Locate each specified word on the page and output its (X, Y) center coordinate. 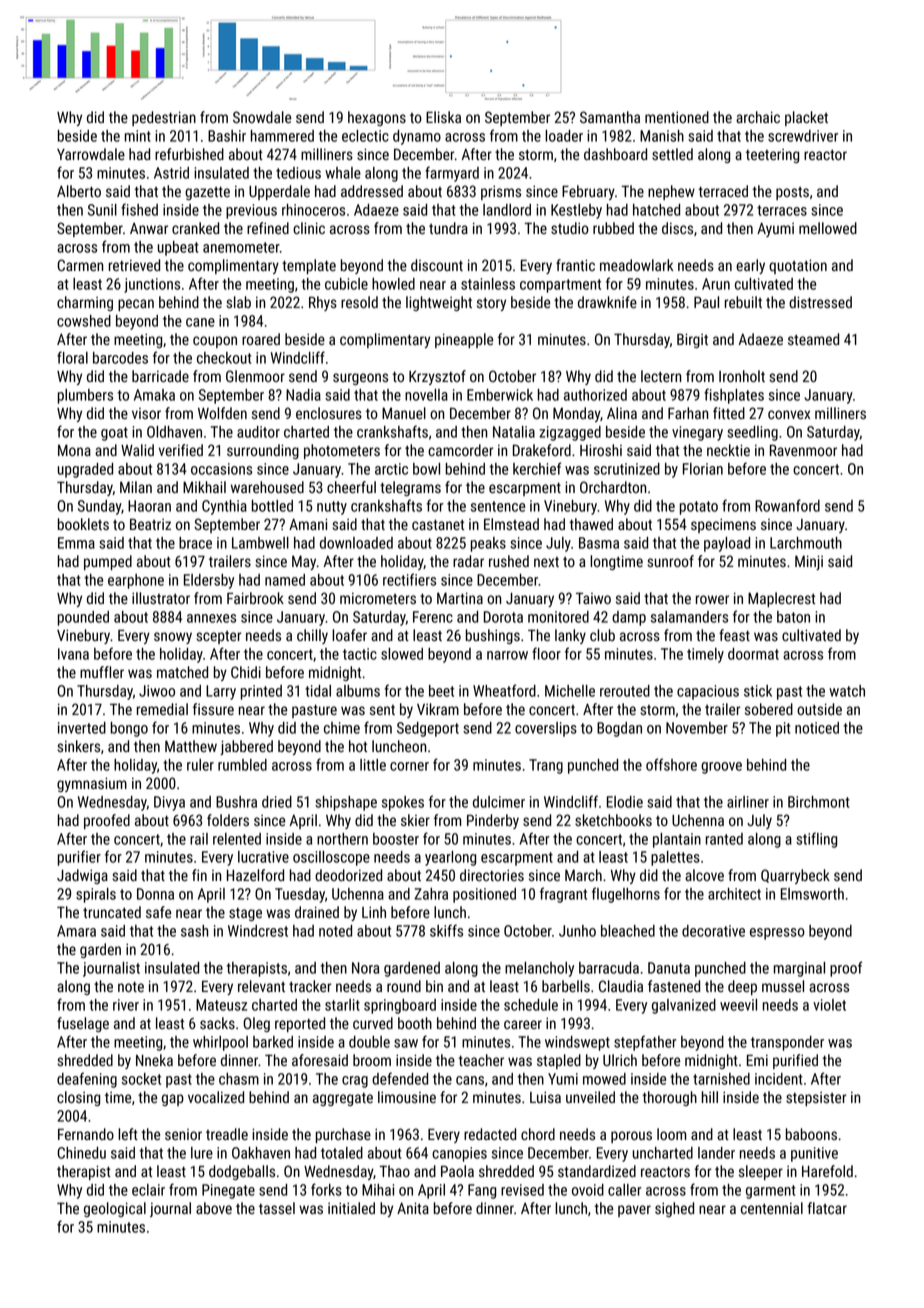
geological (115, 1209)
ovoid (588, 1190)
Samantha (610, 117)
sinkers (78, 746)
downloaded (356, 543)
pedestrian (164, 118)
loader (564, 136)
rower (712, 599)
